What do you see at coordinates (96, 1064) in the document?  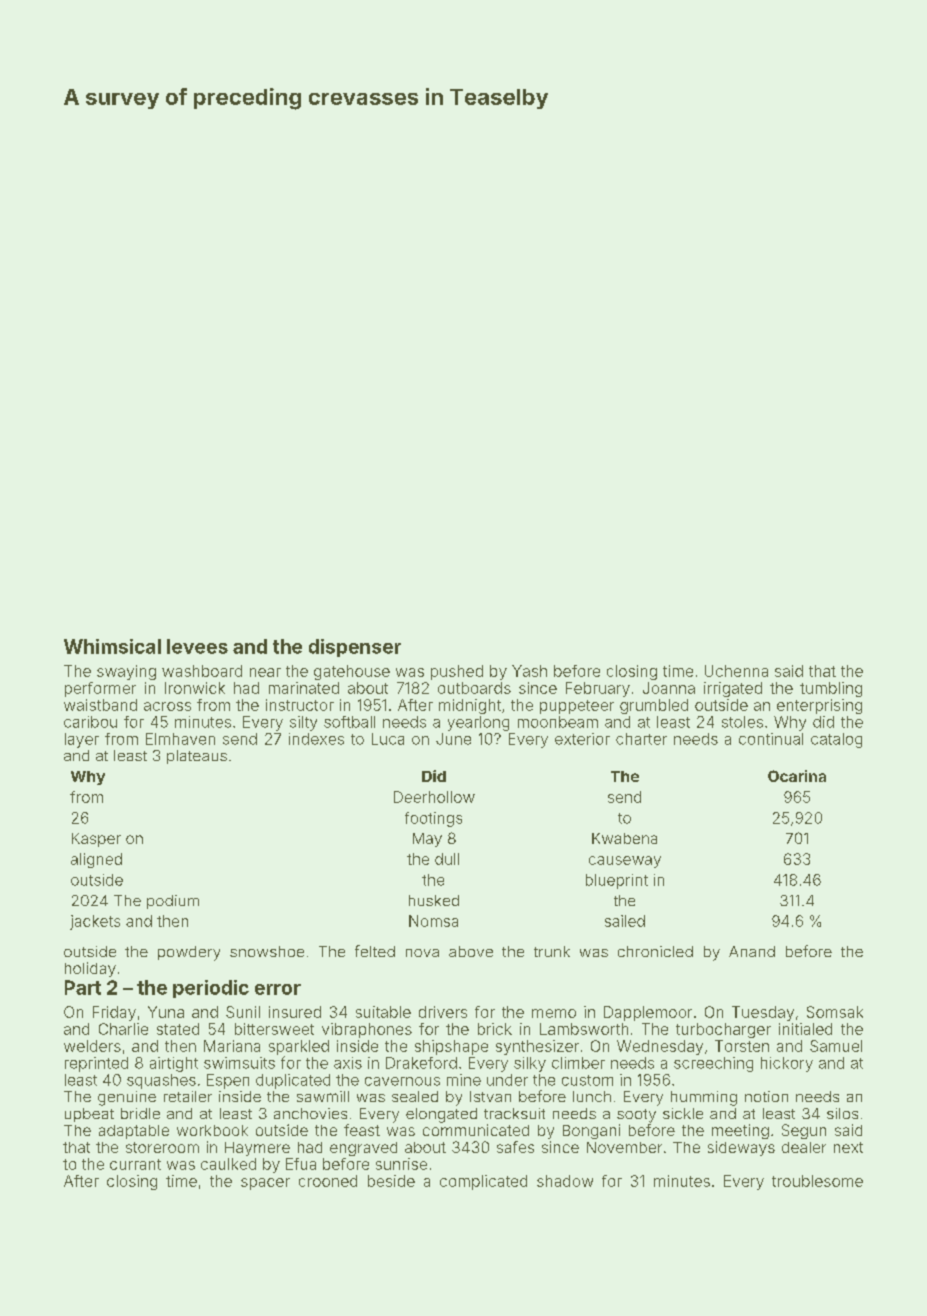 I see `reprinted` at bounding box center [96, 1064].
